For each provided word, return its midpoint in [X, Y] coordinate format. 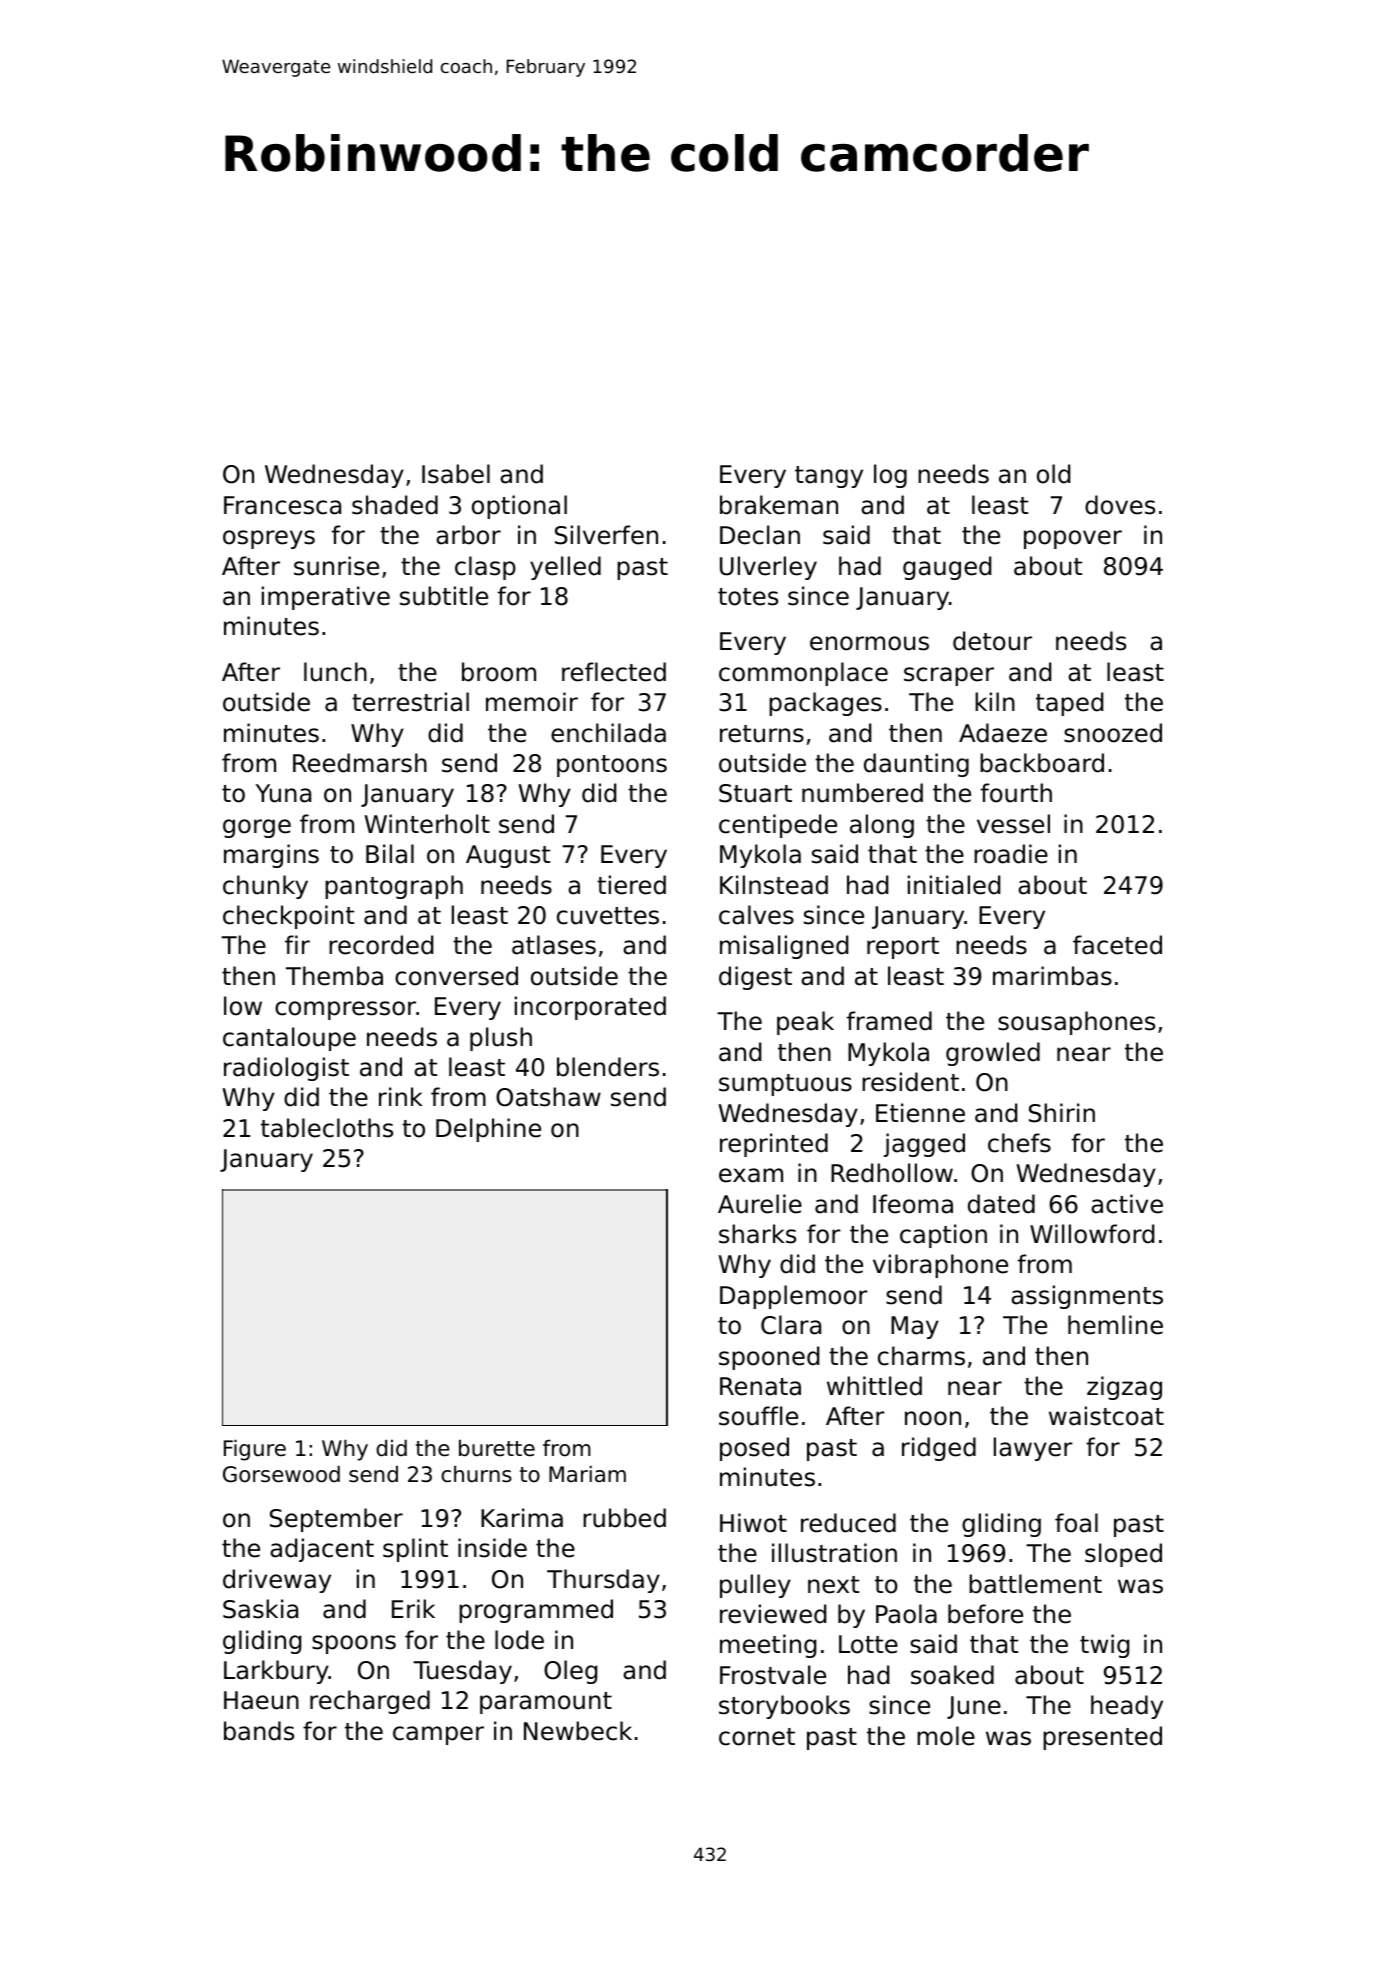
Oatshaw [548, 1097]
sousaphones [1076, 1023]
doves [1120, 505]
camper [438, 1735]
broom [499, 672]
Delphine [488, 1130]
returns [762, 734]
